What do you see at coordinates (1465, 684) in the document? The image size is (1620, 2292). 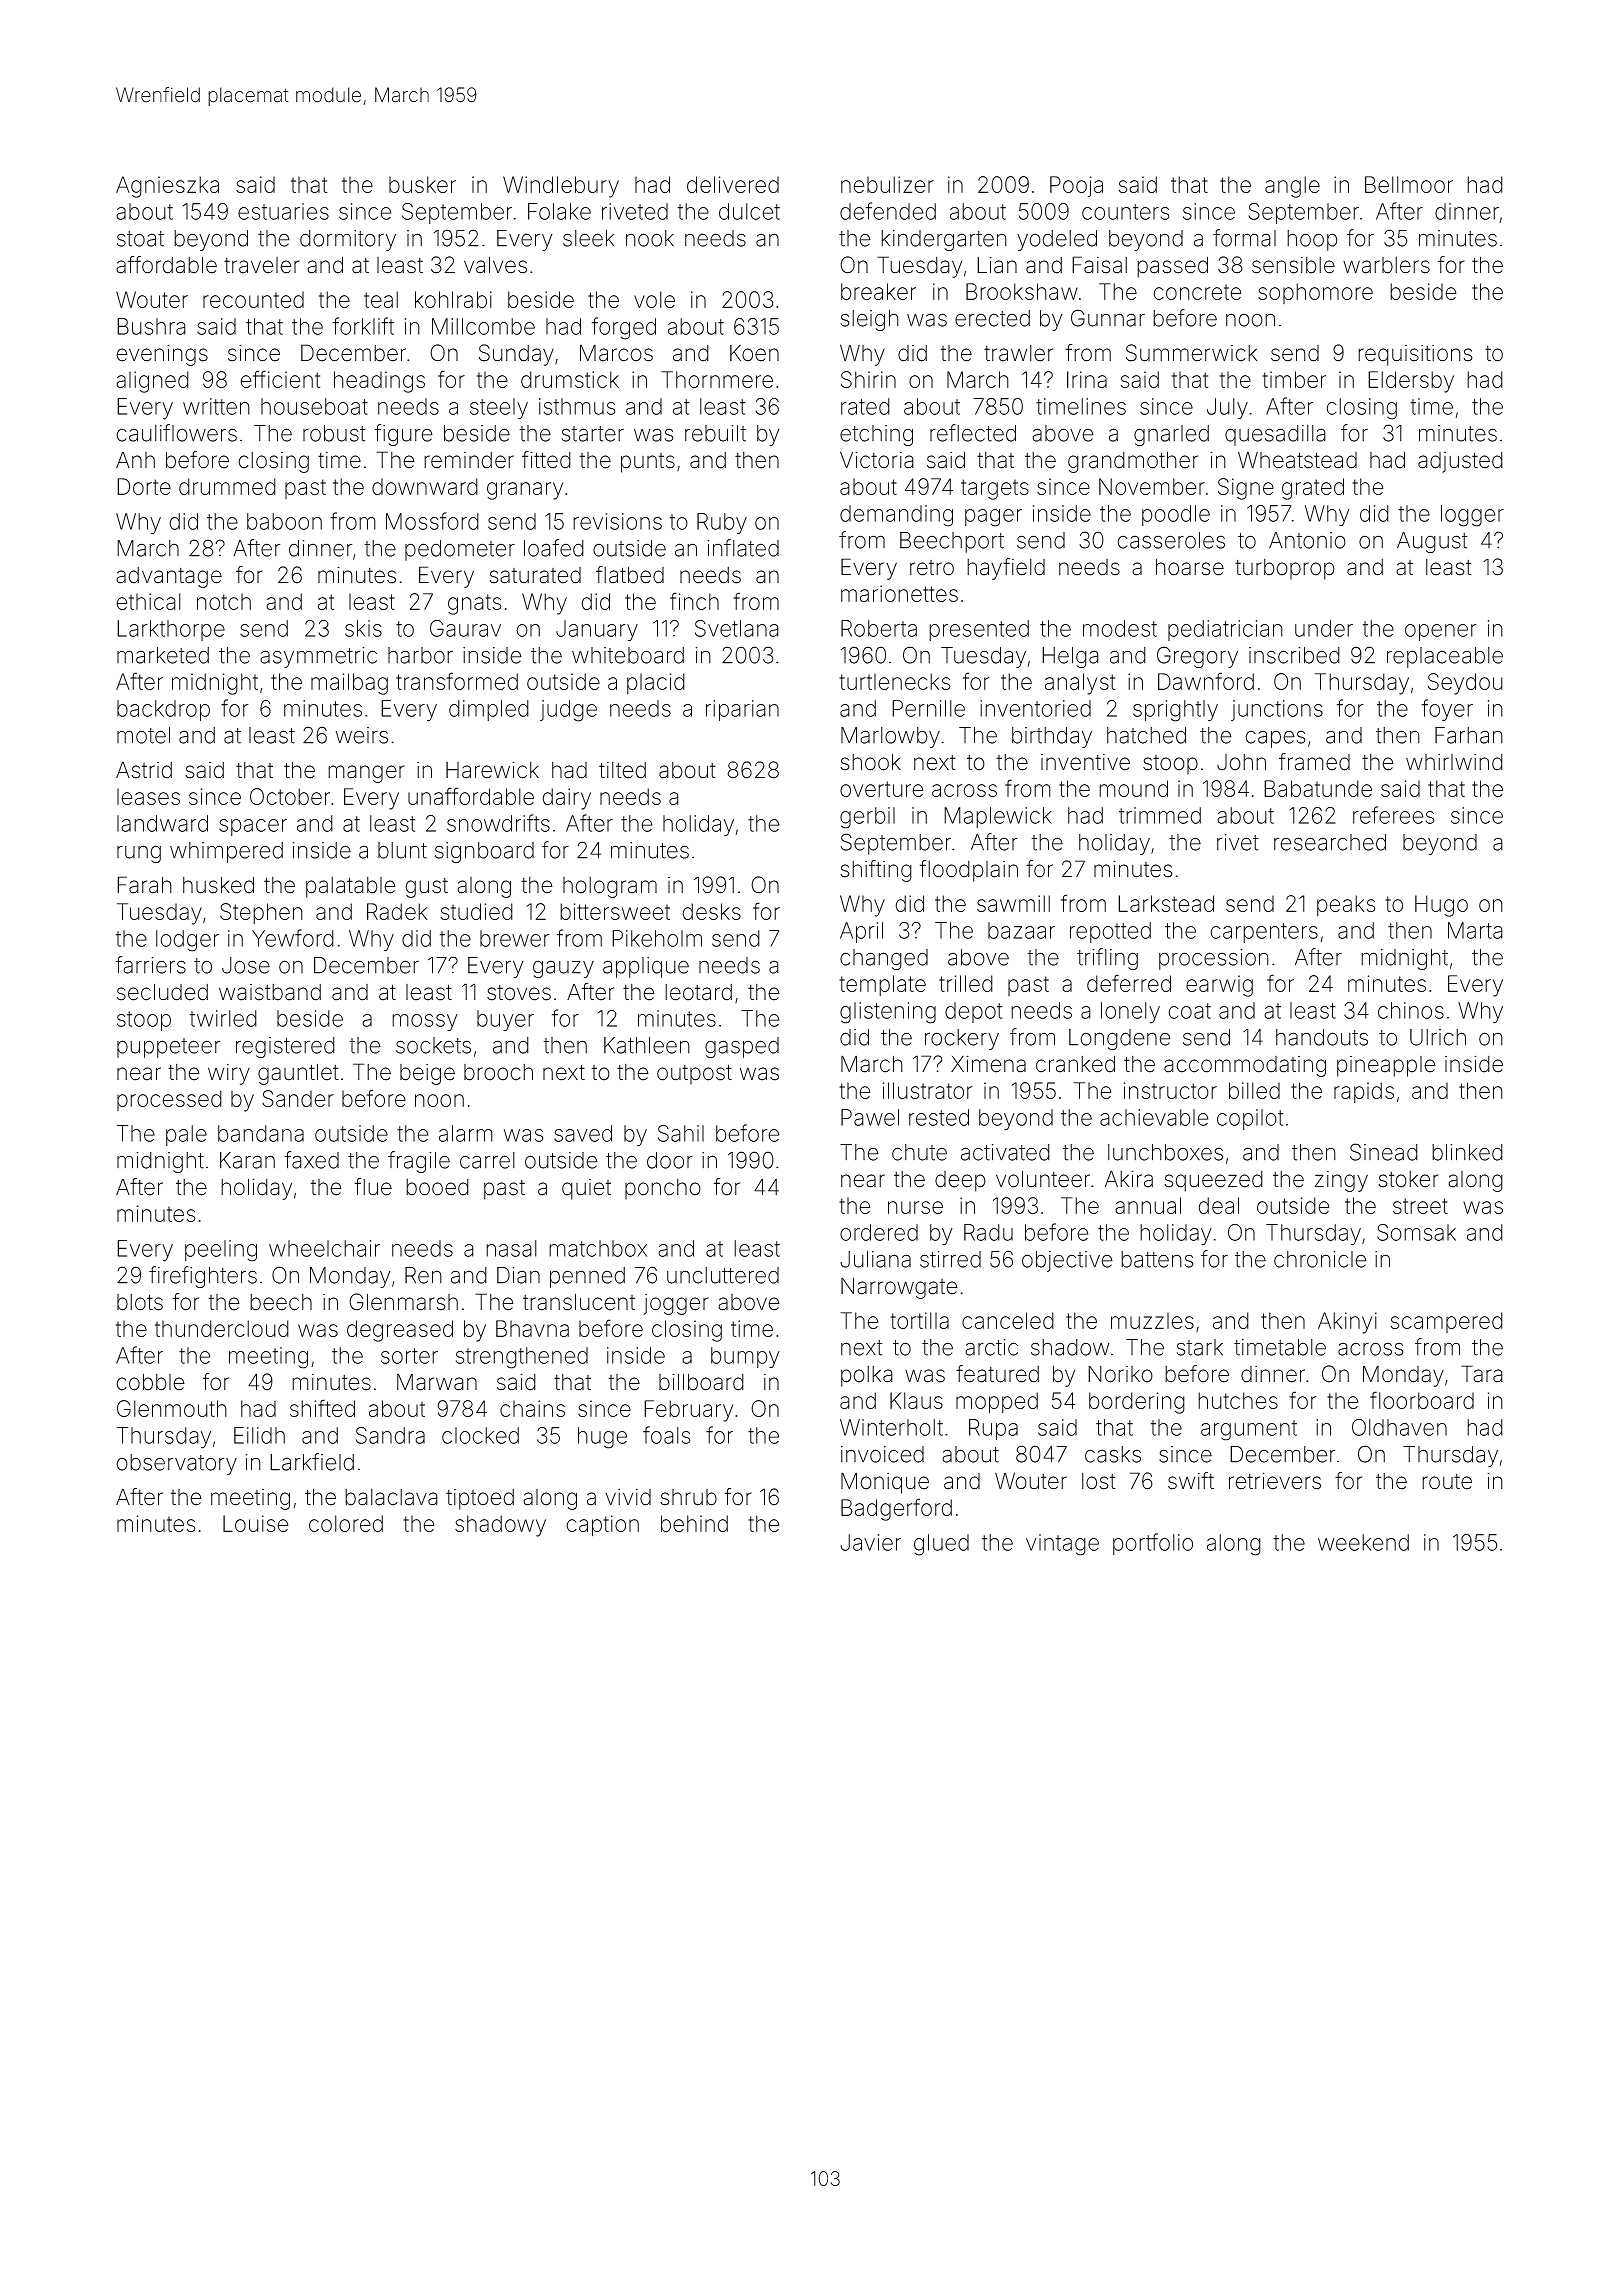 I see `Seydou` at bounding box center [1465, 684].
